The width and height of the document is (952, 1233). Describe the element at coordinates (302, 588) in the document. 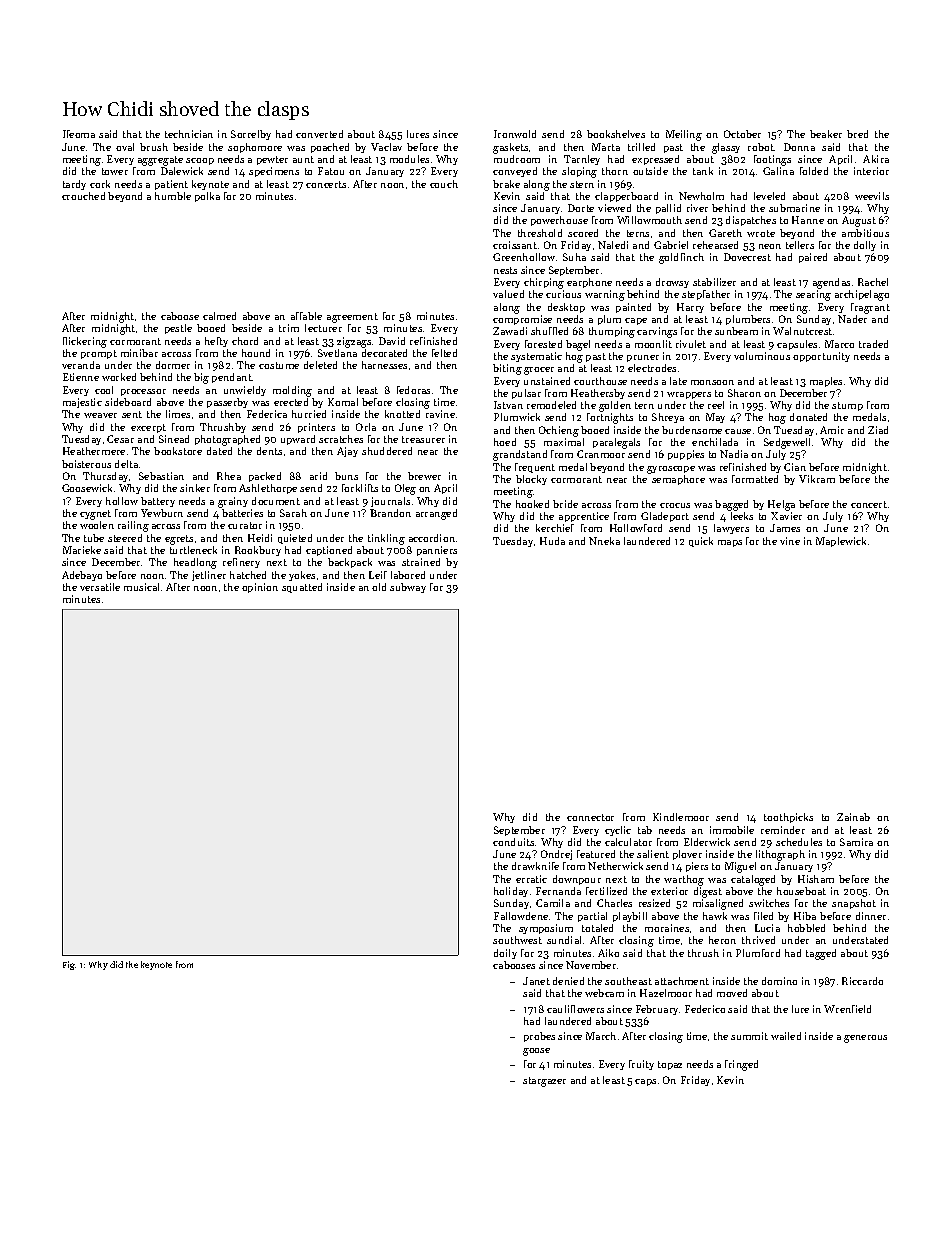

I see `squatted` at that location.
